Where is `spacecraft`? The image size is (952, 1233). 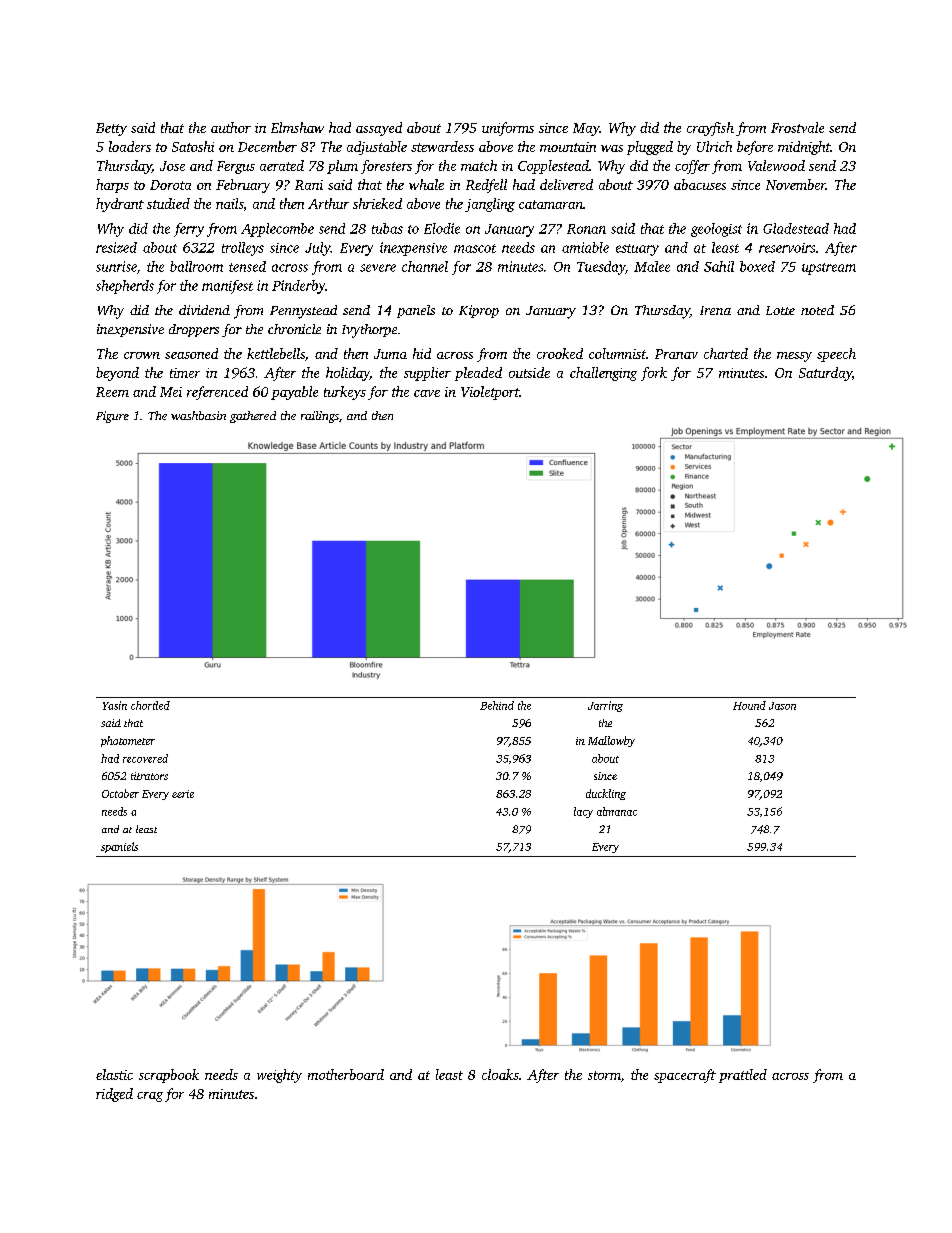
spacecraft is located at coordinates (685, 1076).
